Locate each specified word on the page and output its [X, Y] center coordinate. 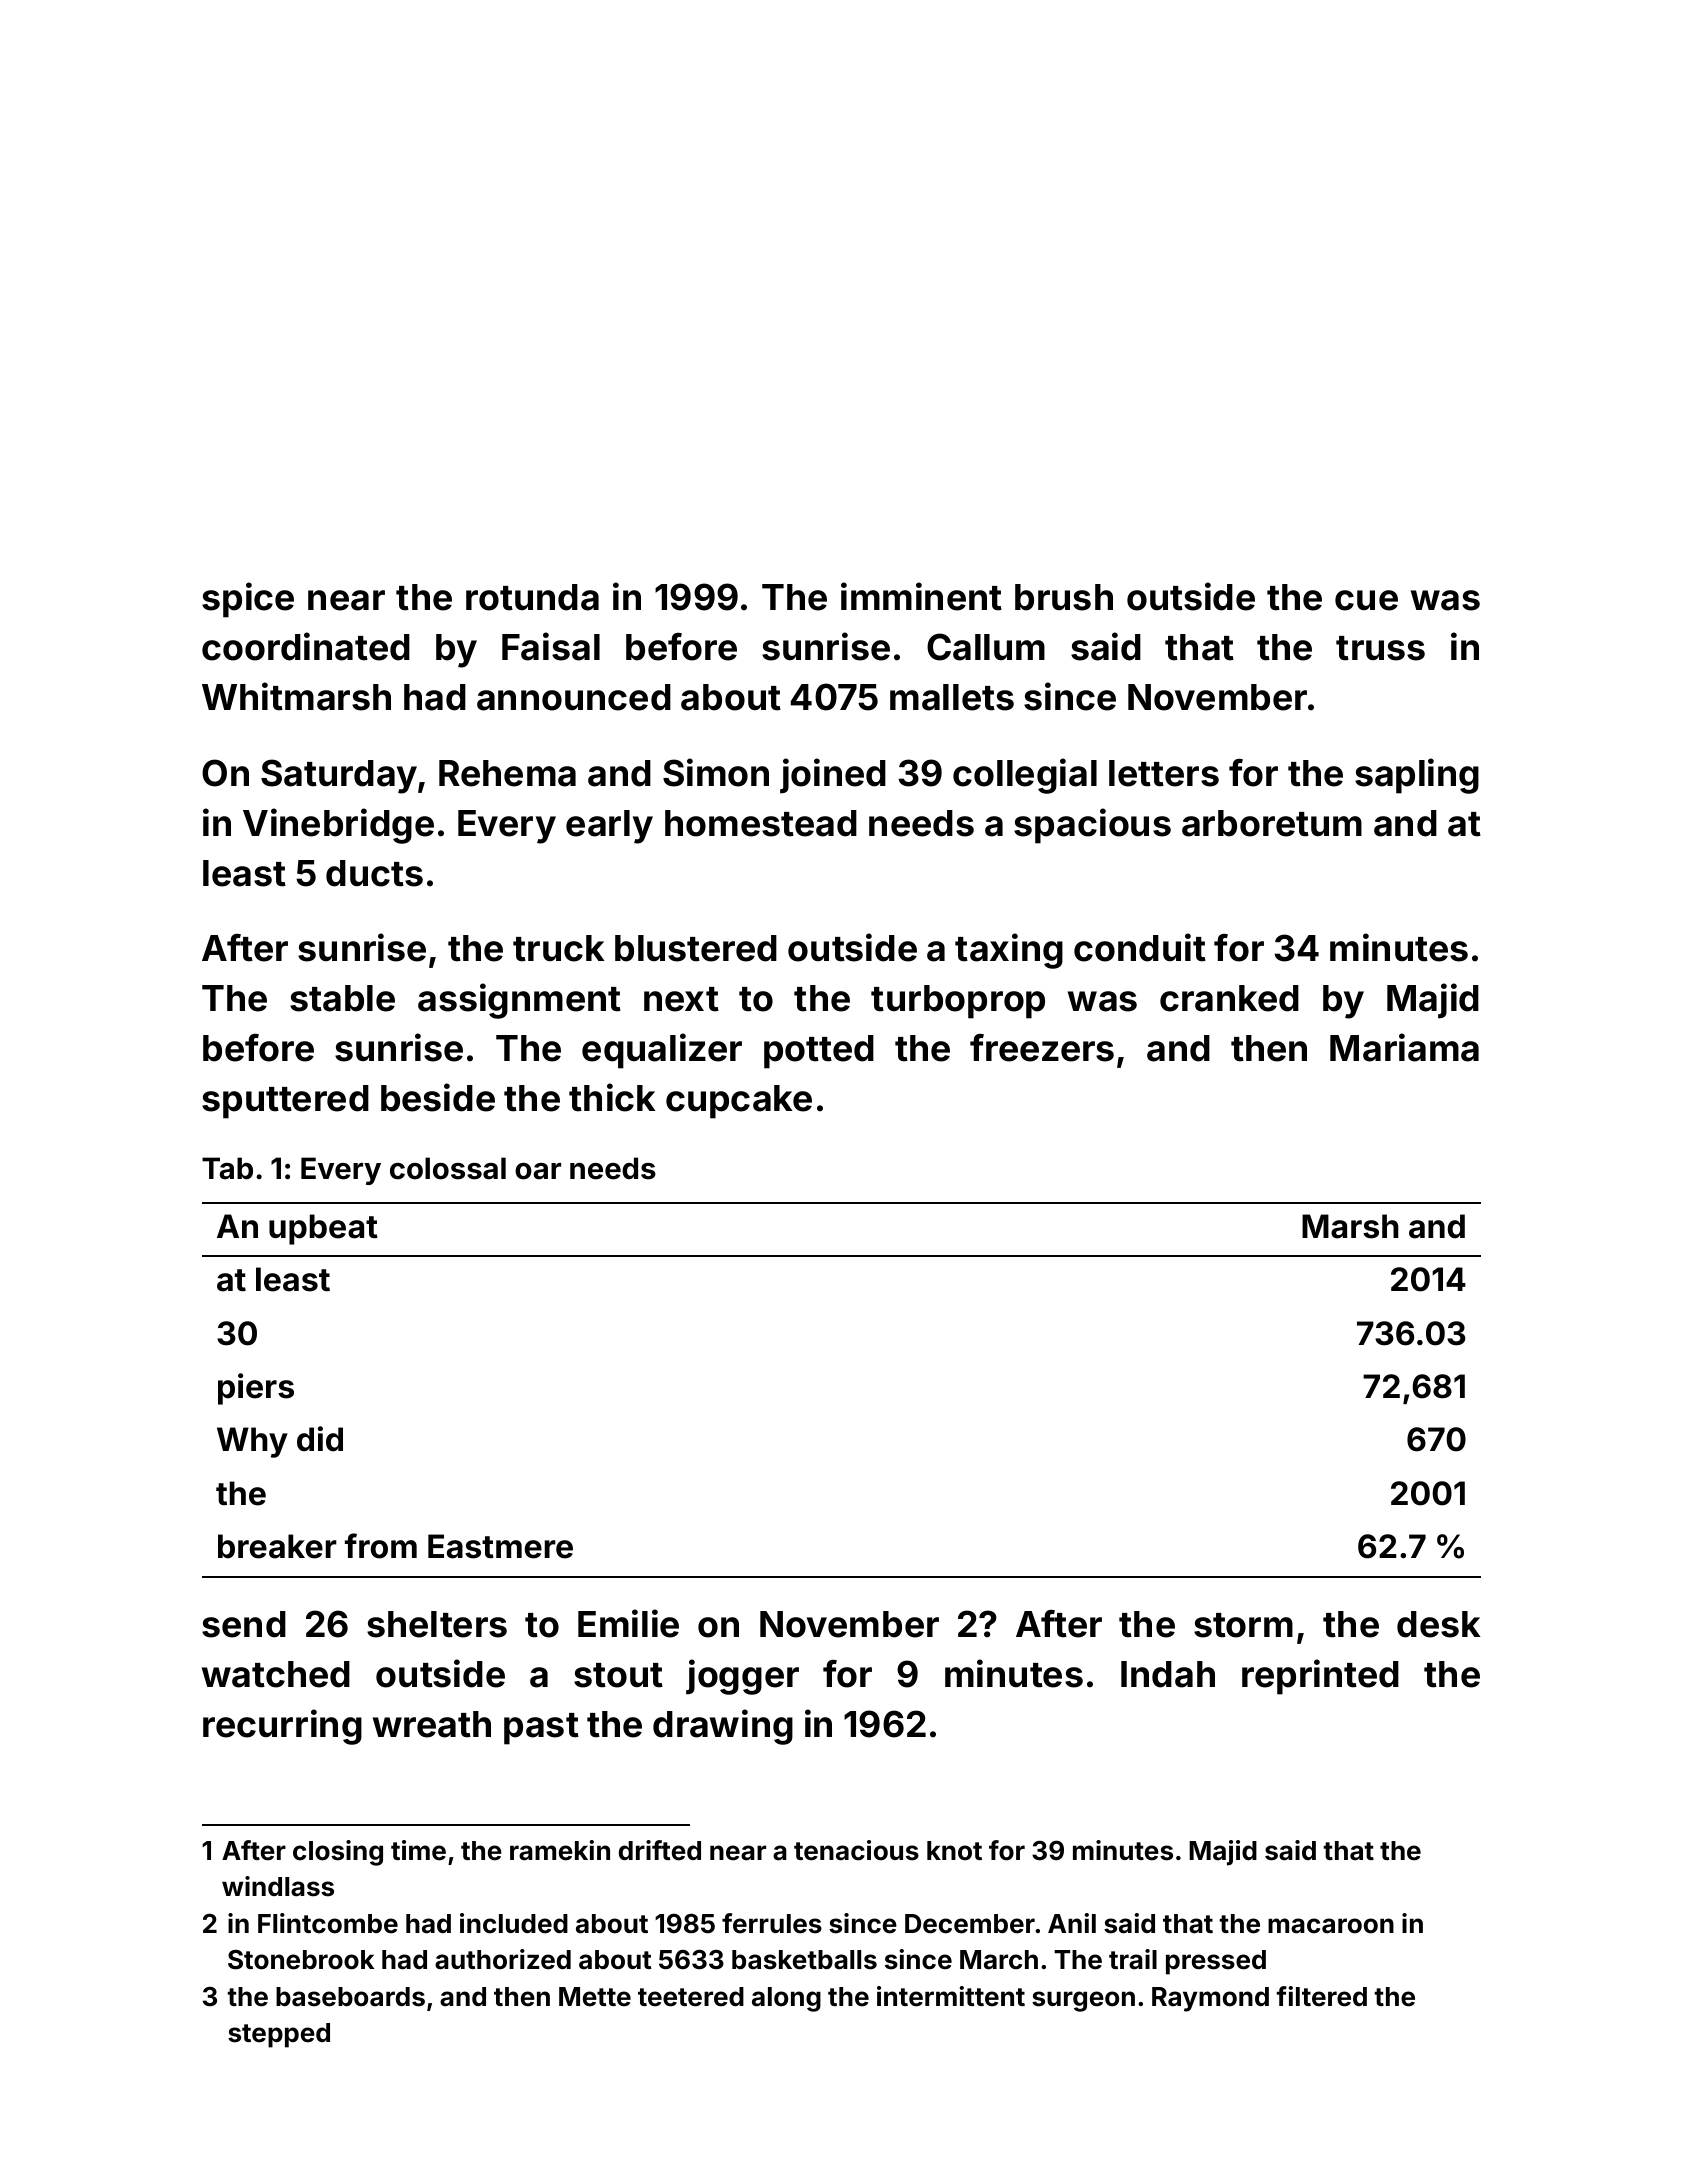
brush [1064, 597]
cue [1366, 600]
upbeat [323, 1229]
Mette [595, 1997]
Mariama [1404, 1047]
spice [248, 600]
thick [612, 1097]
